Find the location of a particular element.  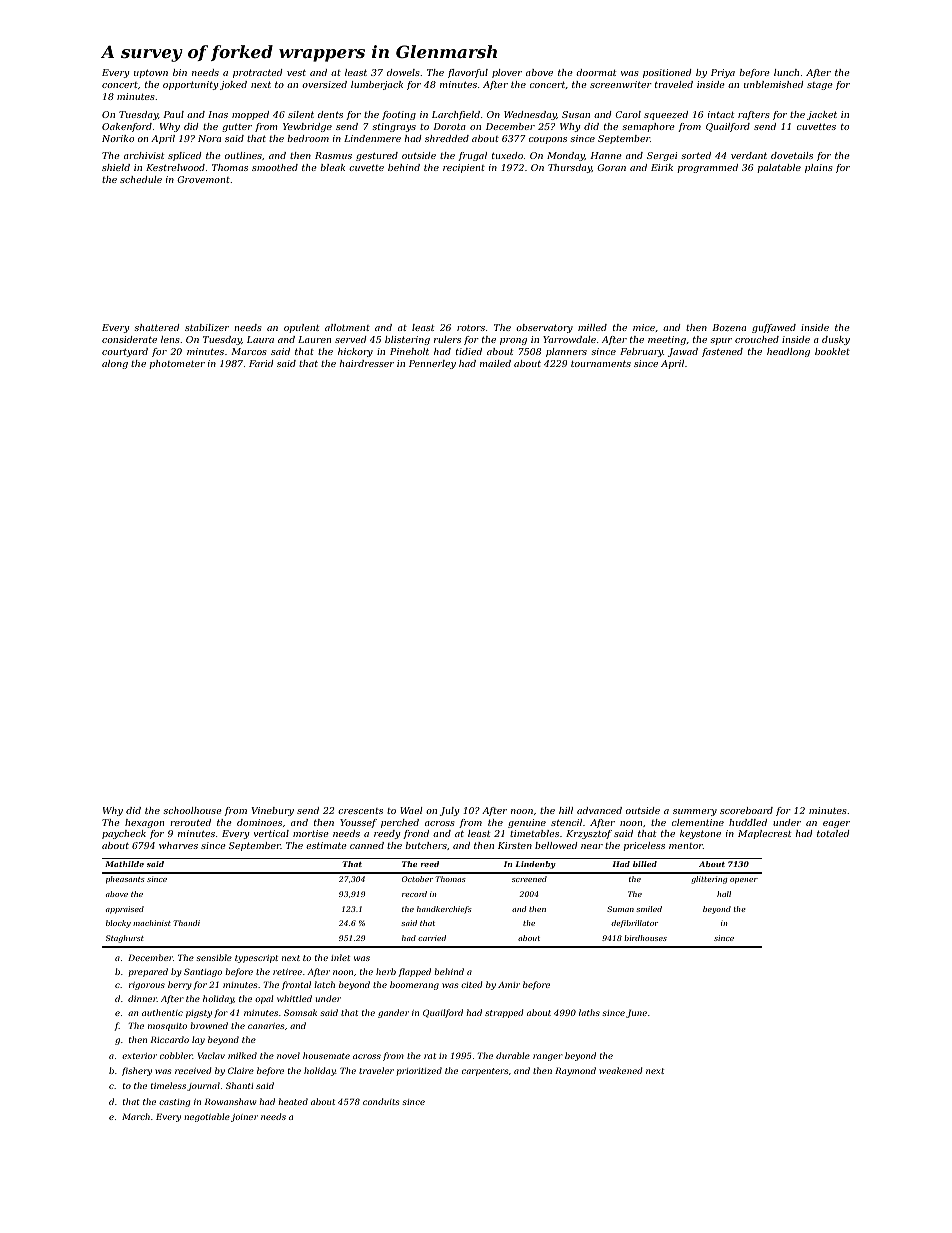

mailed is located at coordinates (495, 363).
